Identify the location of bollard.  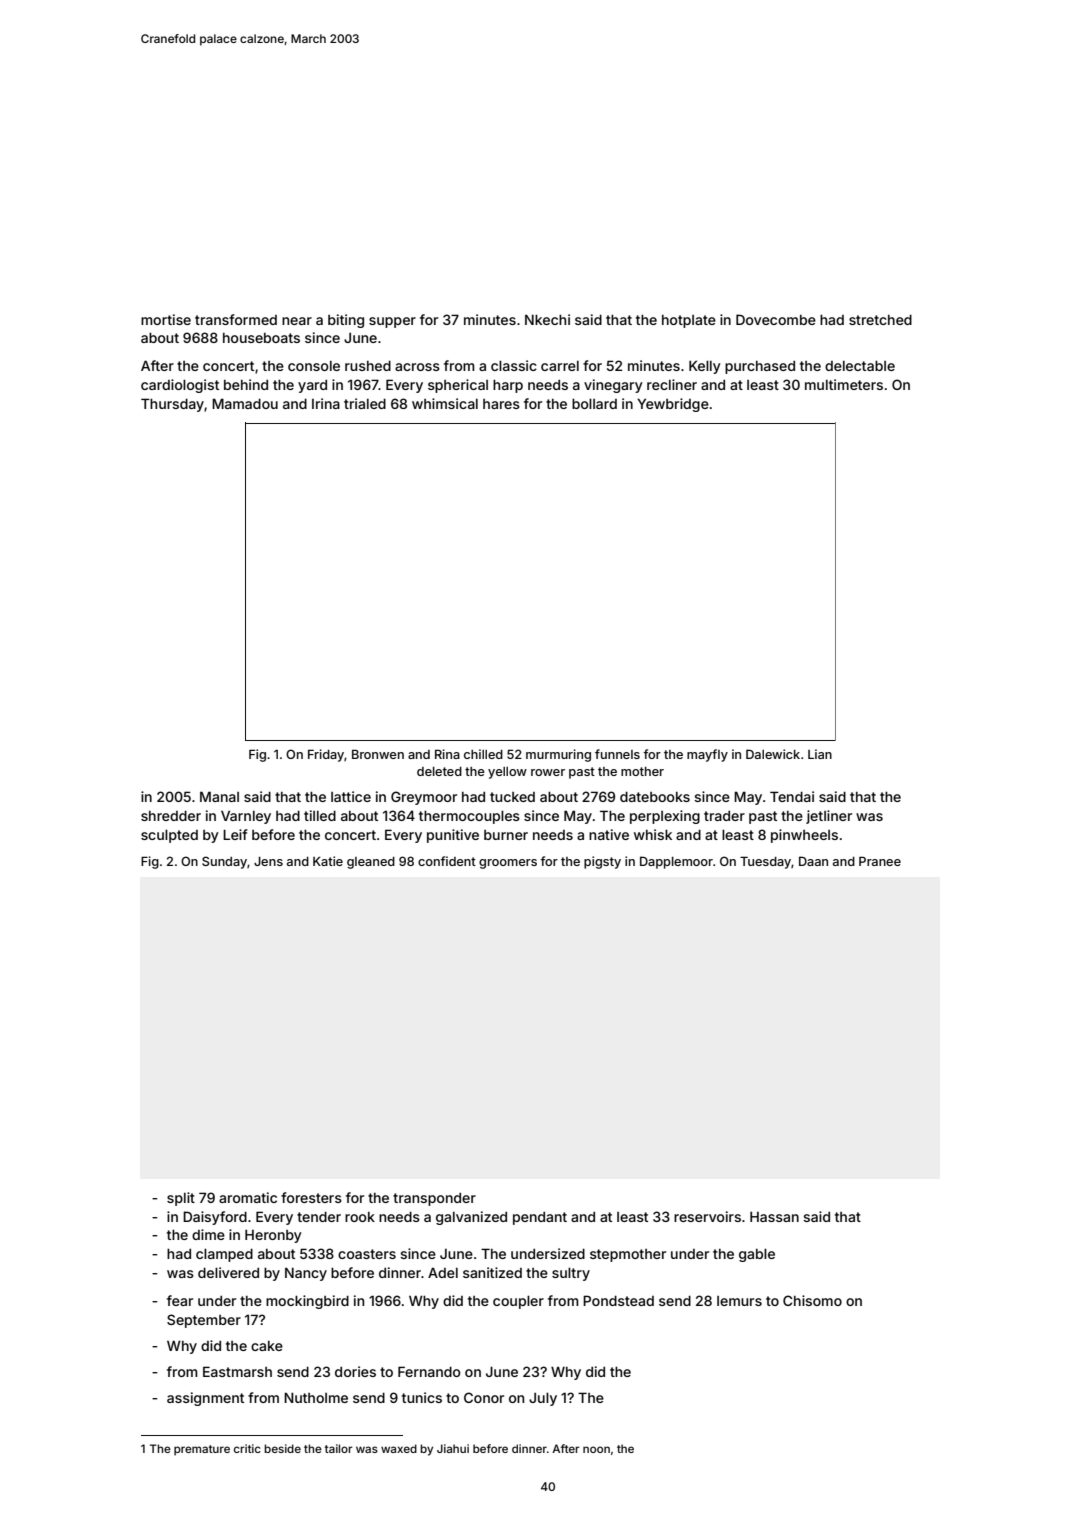
(594, 404).
